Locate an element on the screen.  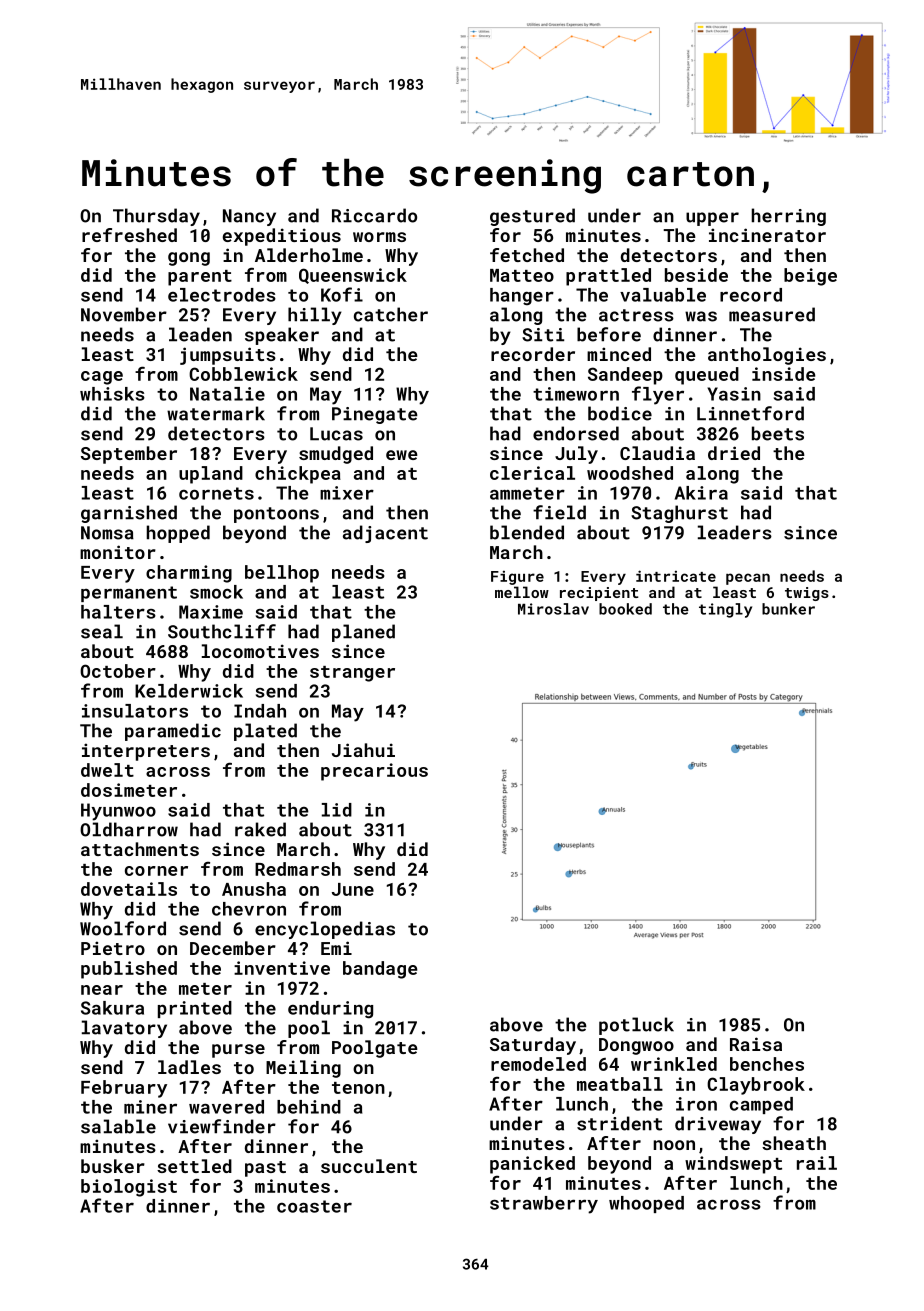
Nomsa is located at coordinates (107, 533).
